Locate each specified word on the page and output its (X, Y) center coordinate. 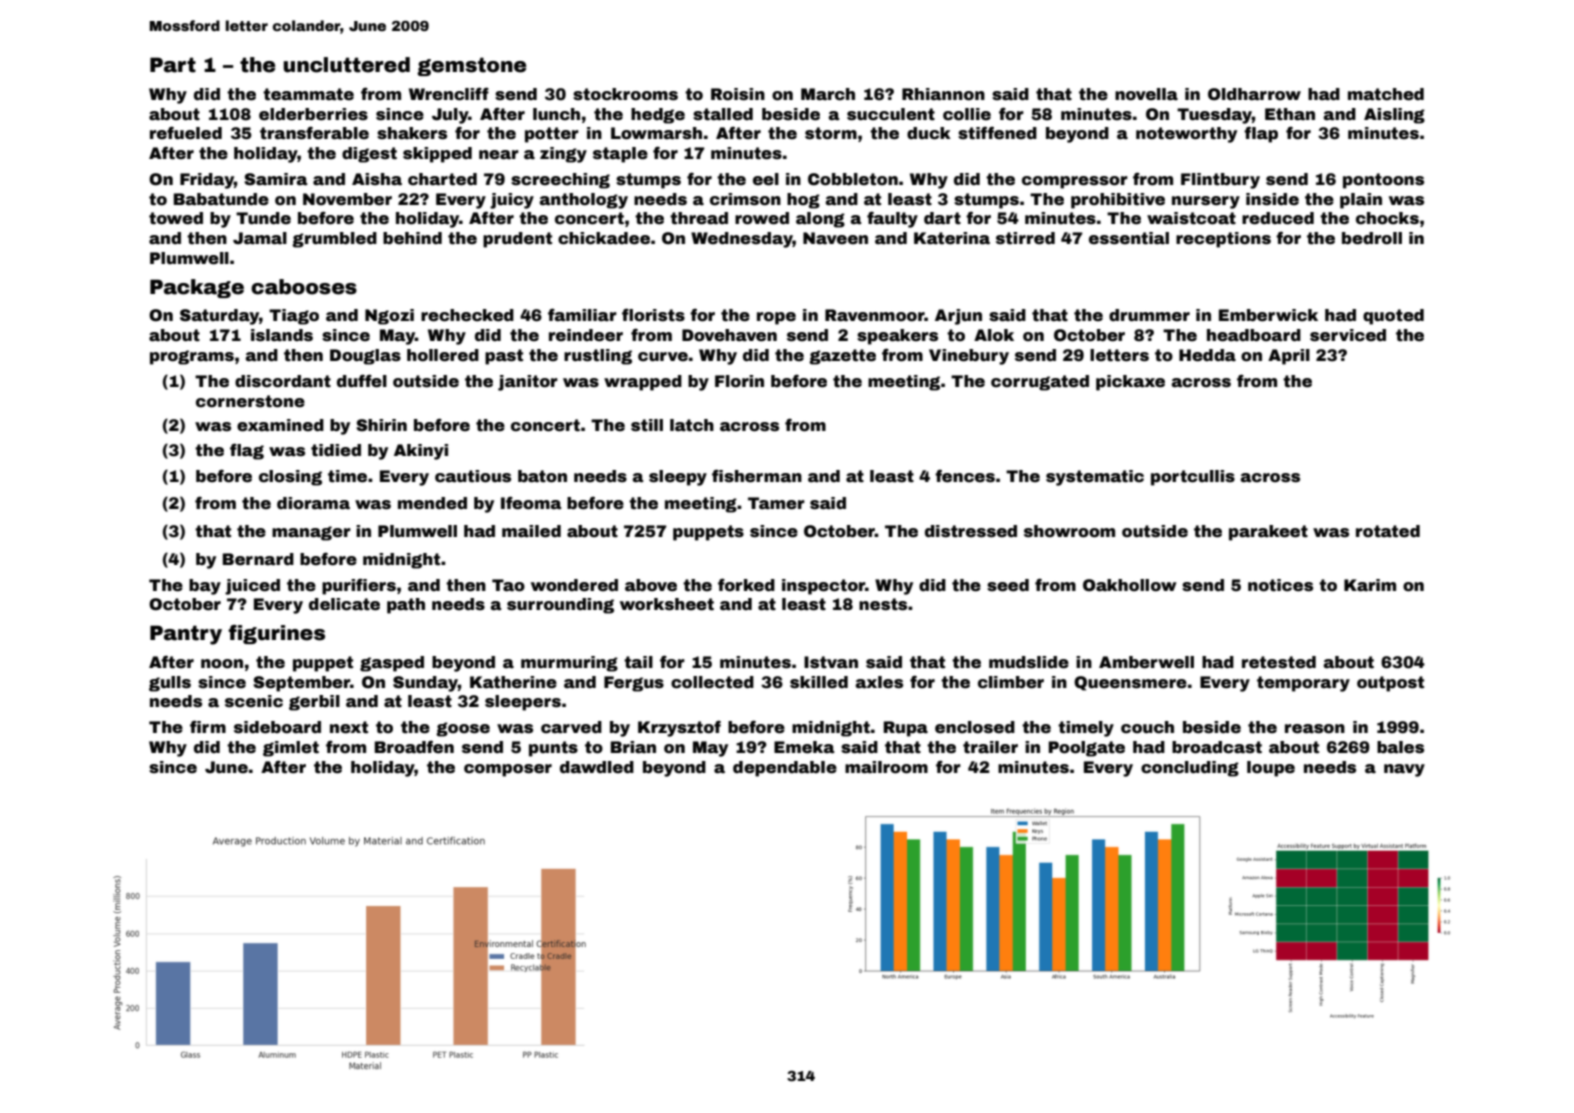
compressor (1075, 182)
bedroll (1372, 238)
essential (1129, 238)
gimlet (291, 749)
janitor (528, 383)
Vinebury (969, 357)
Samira (276, 179)
